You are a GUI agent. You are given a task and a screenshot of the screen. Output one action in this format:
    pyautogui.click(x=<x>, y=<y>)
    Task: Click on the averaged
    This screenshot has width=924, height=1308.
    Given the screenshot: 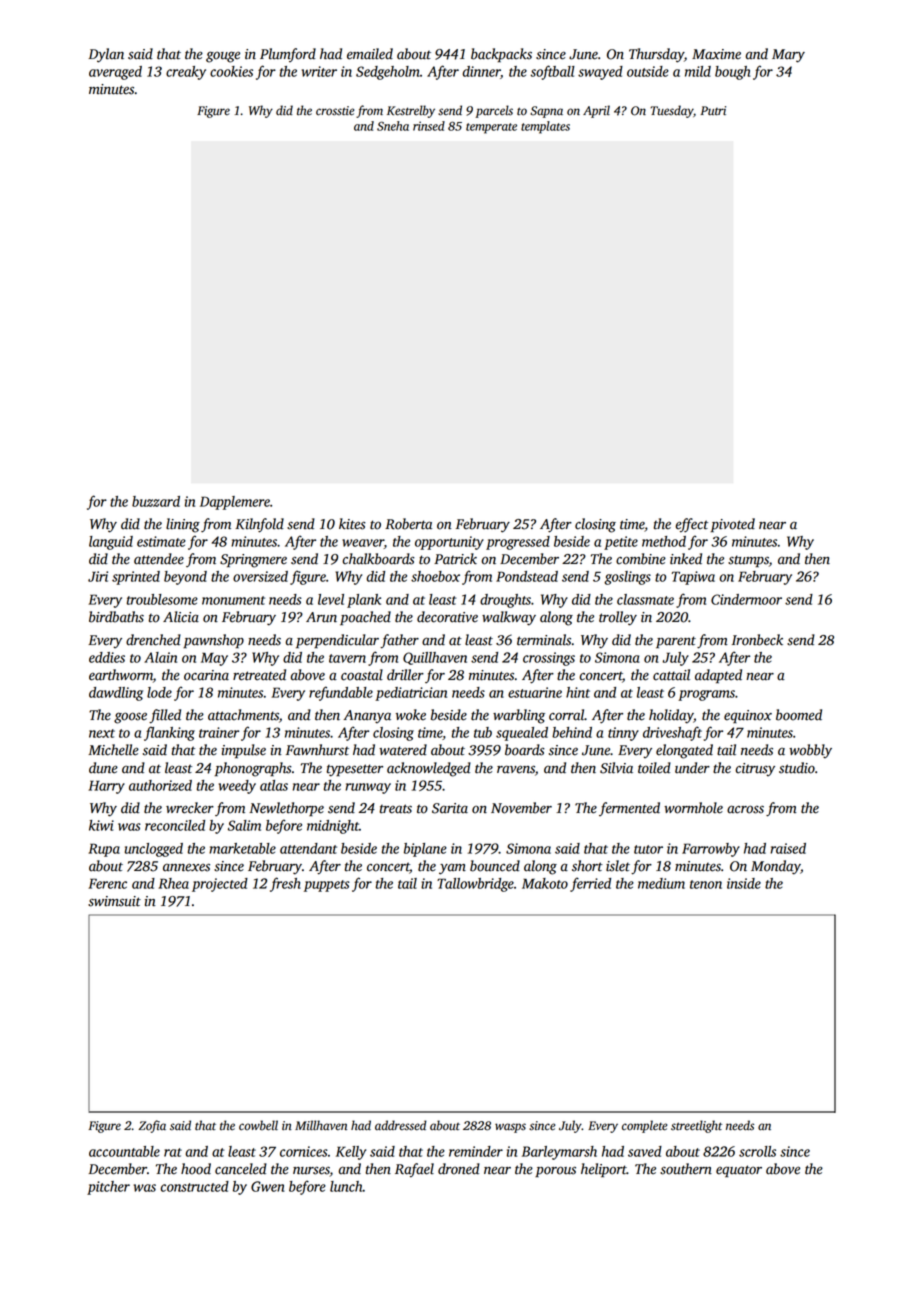 What is the action you would take?
    pyautogui.click(x=115, y=73)
